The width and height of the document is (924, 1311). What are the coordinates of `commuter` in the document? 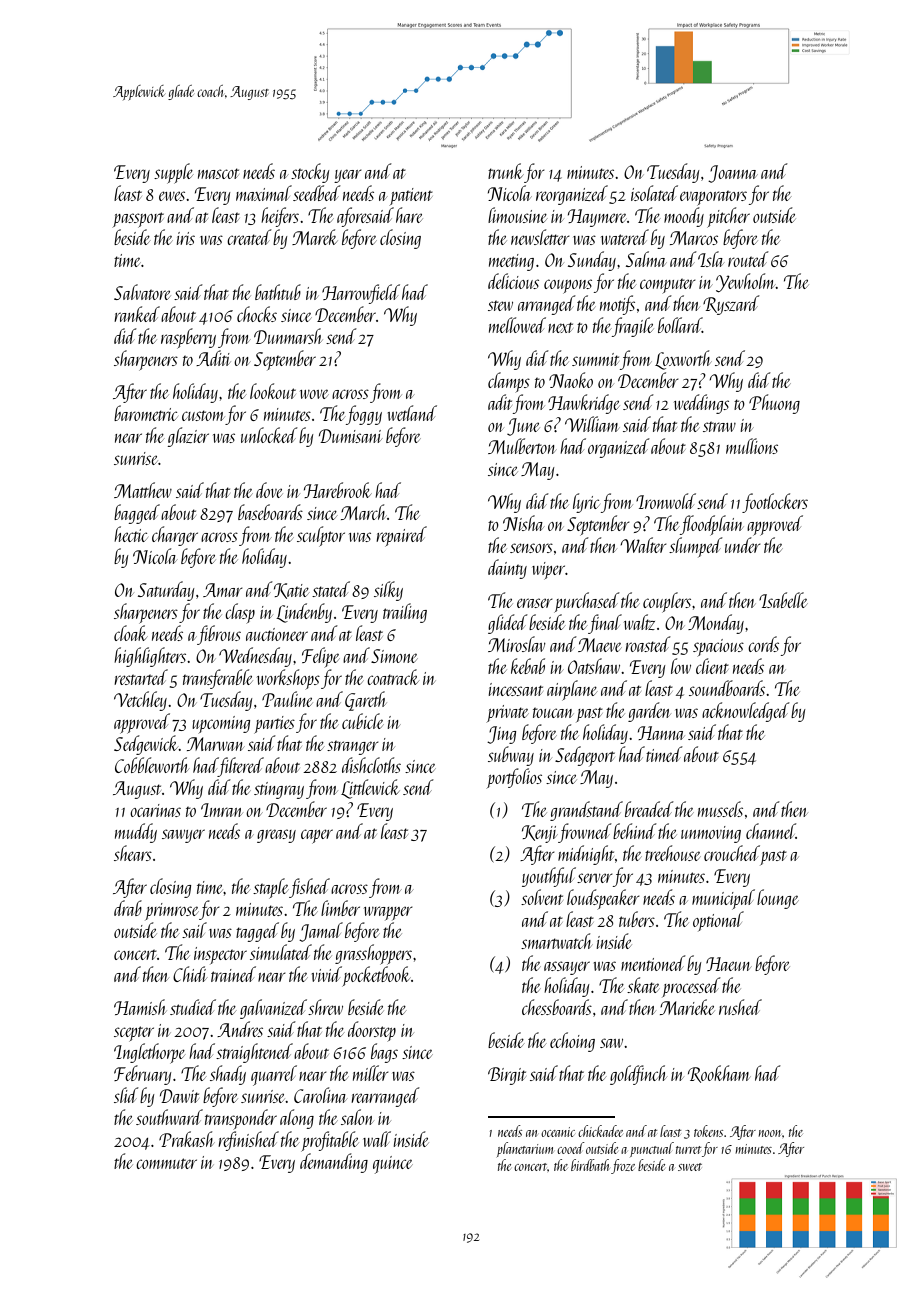 It's located at (166, 1163).
